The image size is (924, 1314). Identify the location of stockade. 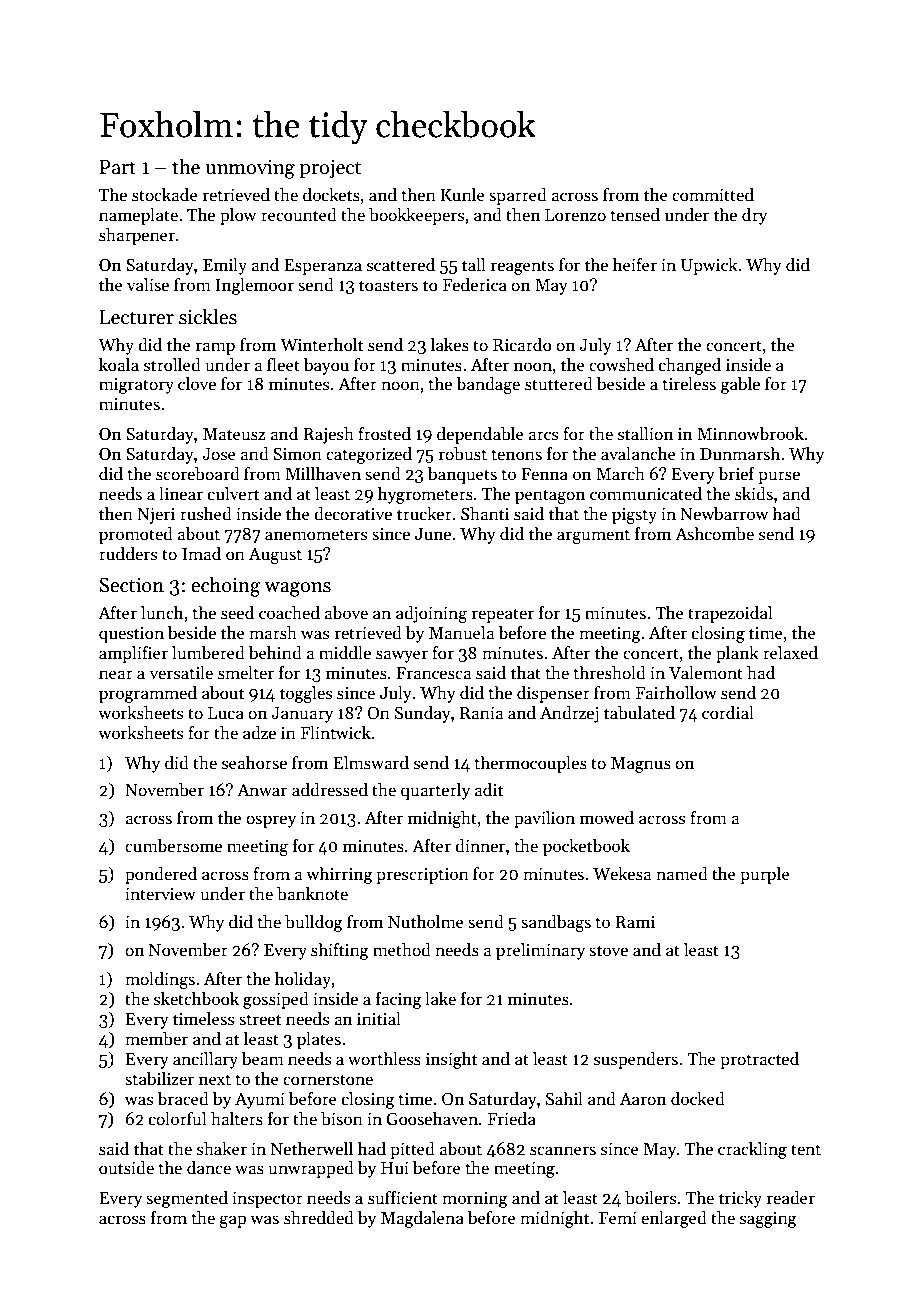
(165, 195).
